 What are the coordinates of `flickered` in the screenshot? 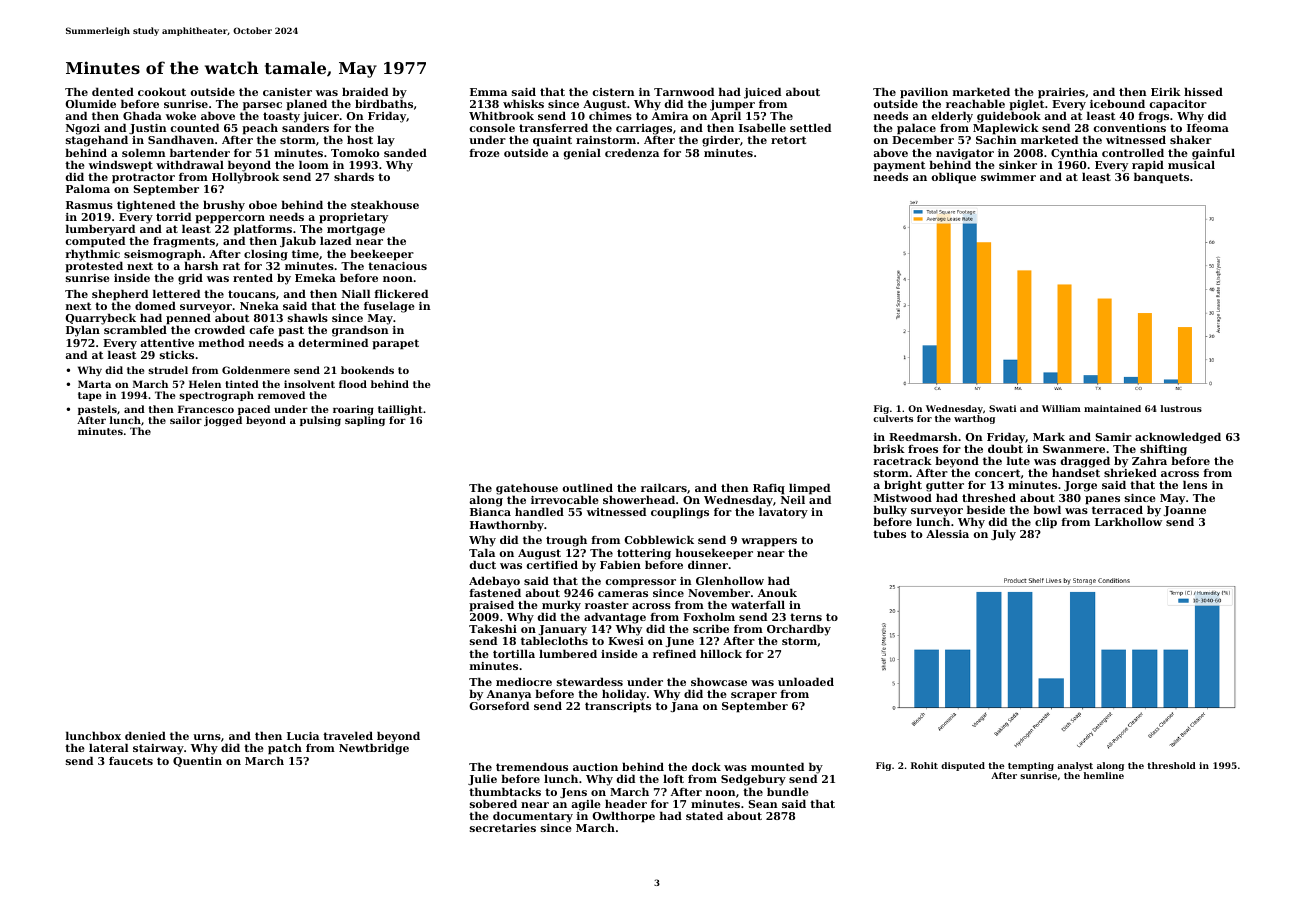 It's located at (401, 293).
